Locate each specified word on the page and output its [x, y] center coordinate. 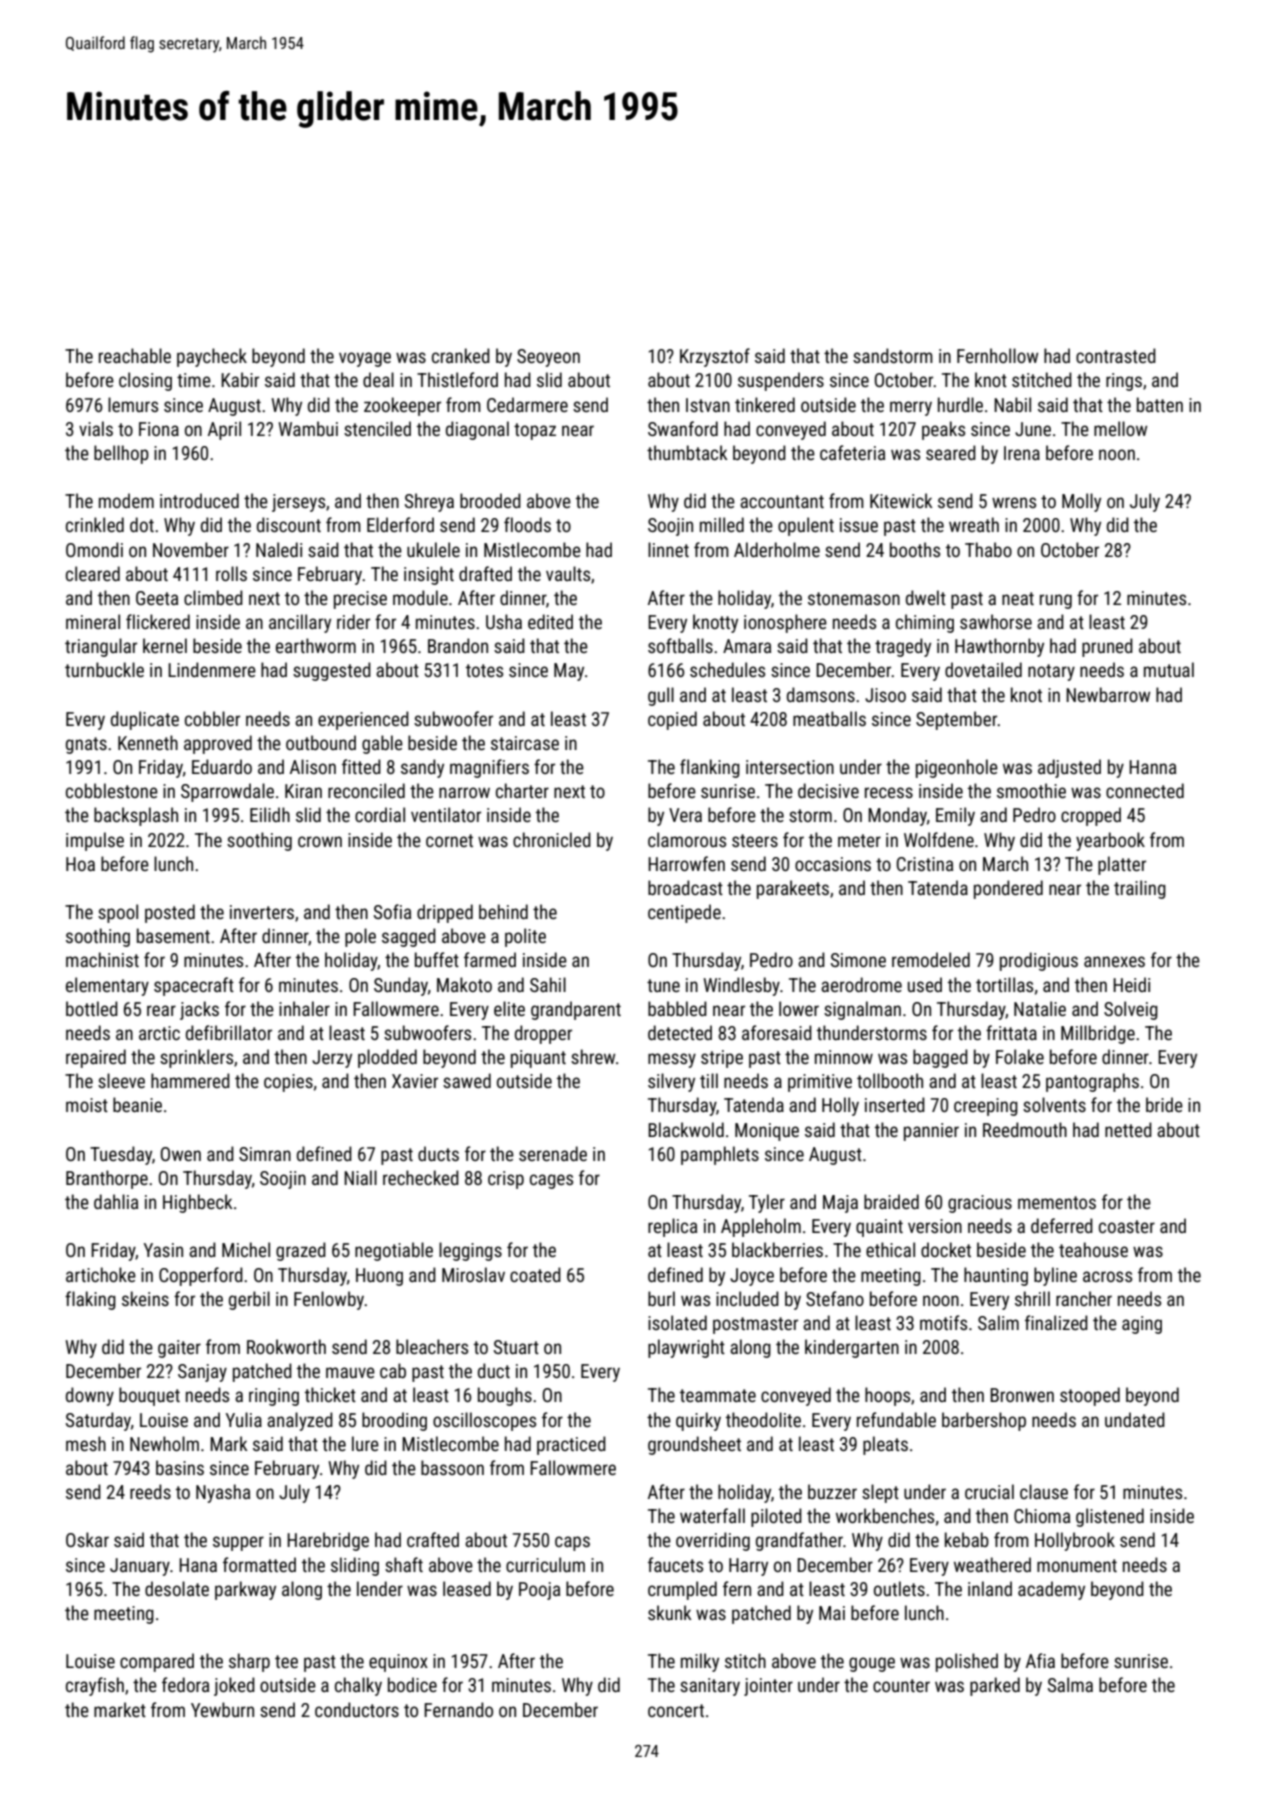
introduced [199, 500]
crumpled [682, 1590]
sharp [249, 1662]
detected [680, 1032]
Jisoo [885, 695]
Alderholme [777, 549]
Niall [360, 1177]
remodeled [931, 959]
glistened [1110, 1517]
